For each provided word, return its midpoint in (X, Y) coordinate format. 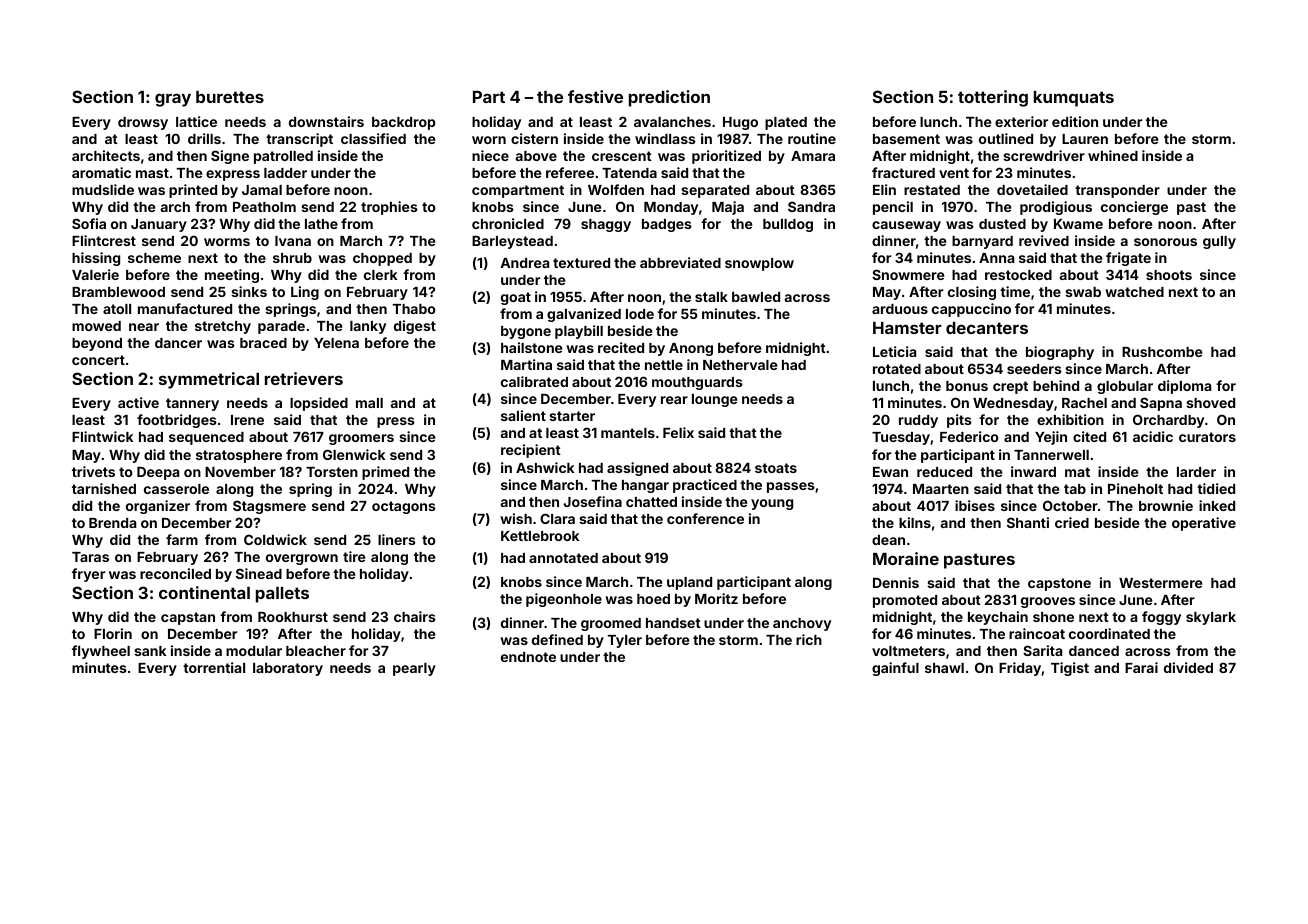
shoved (1210, 403)
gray (173, 100)
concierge (1134, 208)
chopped (382, 259)
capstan (188, 618)
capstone (1059, 584)
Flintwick (102, 436)
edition (1075, 121)
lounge (715, 400)
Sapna (1161, 404)
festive (595, 96)
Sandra (811, 206)
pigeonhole (564, 600)
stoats (776, 468)
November (240, 472)
